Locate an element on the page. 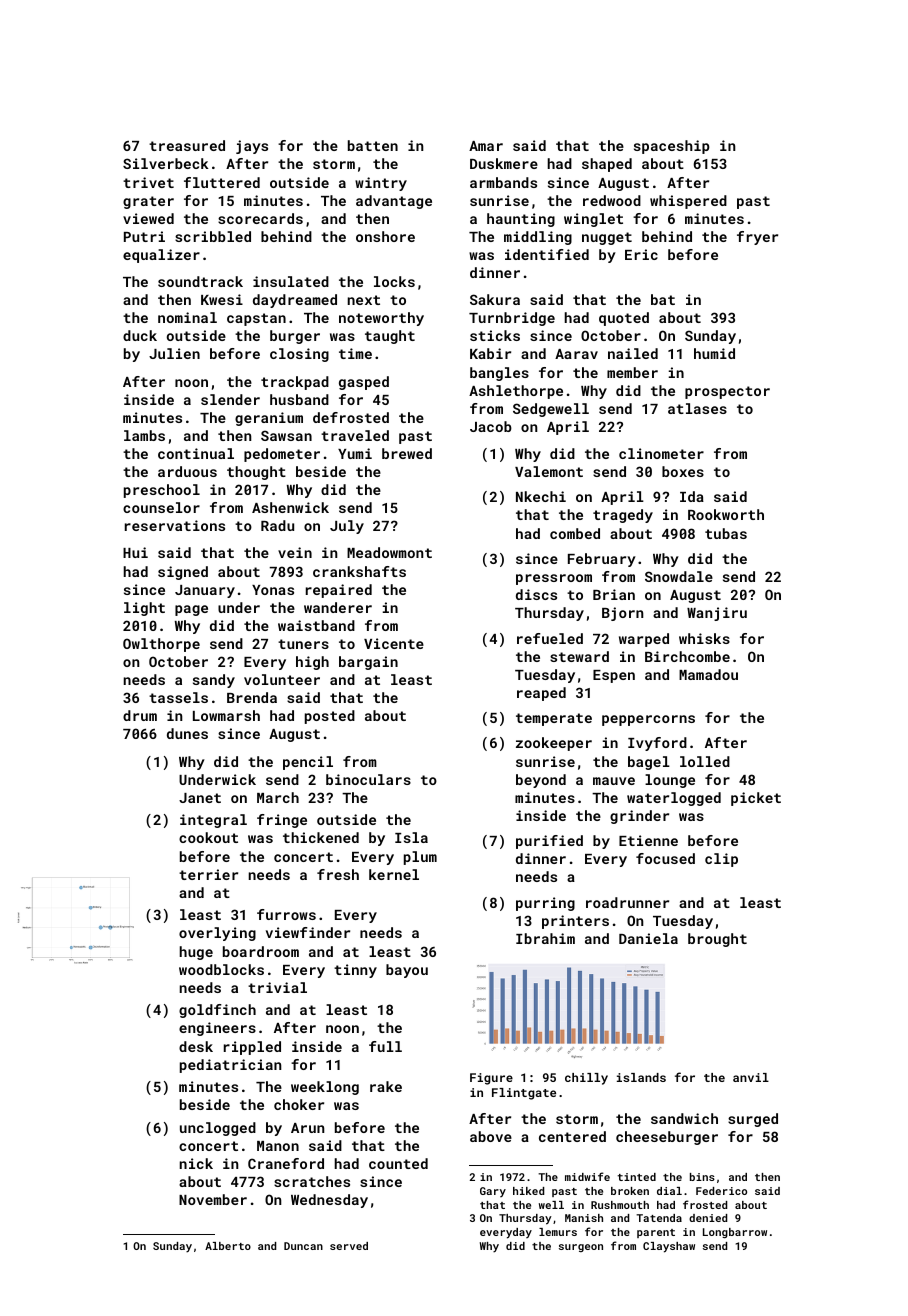 The height and width of the page is (1316, 908). binoculars is located at coordinates (368, 779).
